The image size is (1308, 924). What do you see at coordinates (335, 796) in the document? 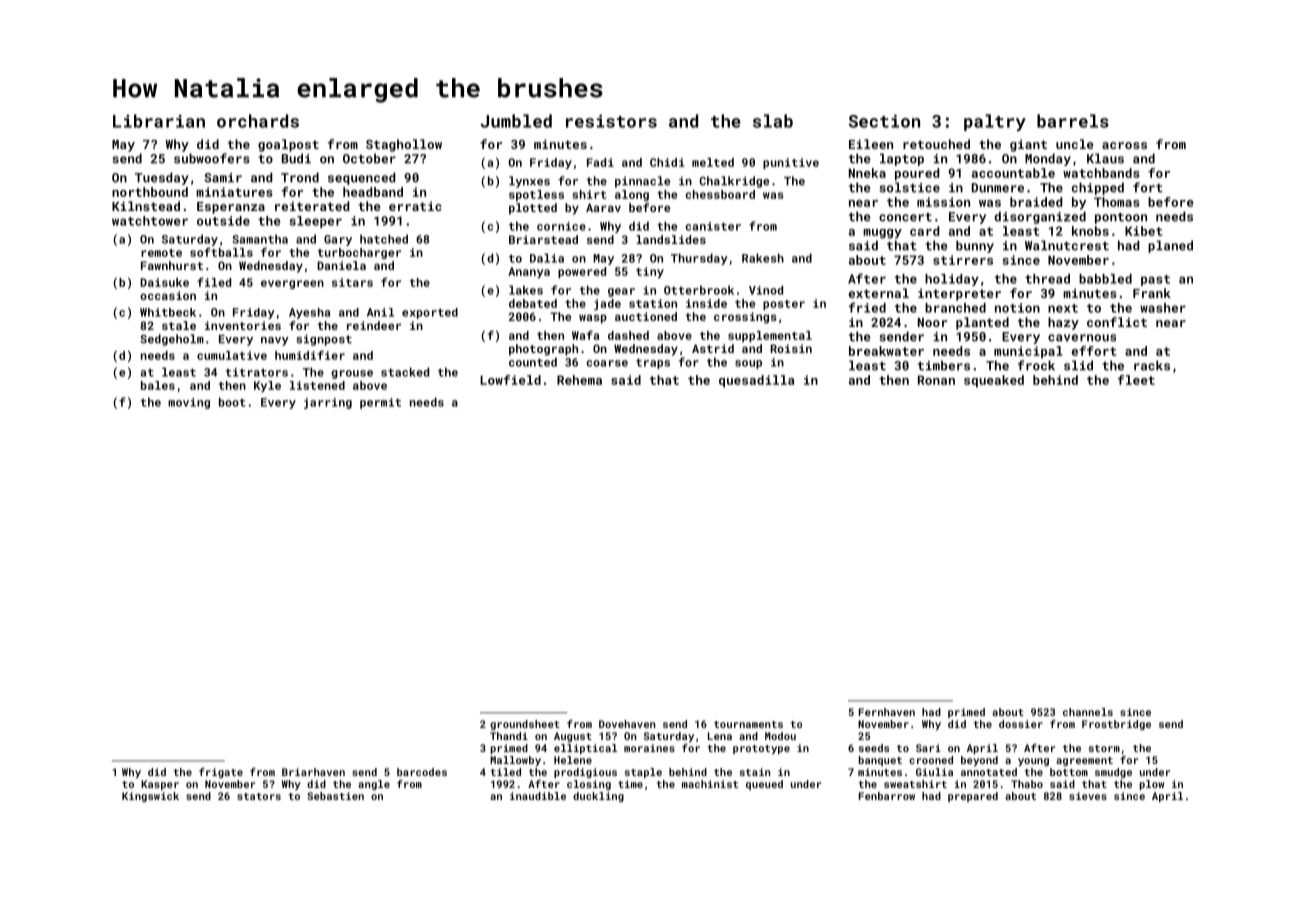
I see `Sebastien` at bounding box center [335, 796].
